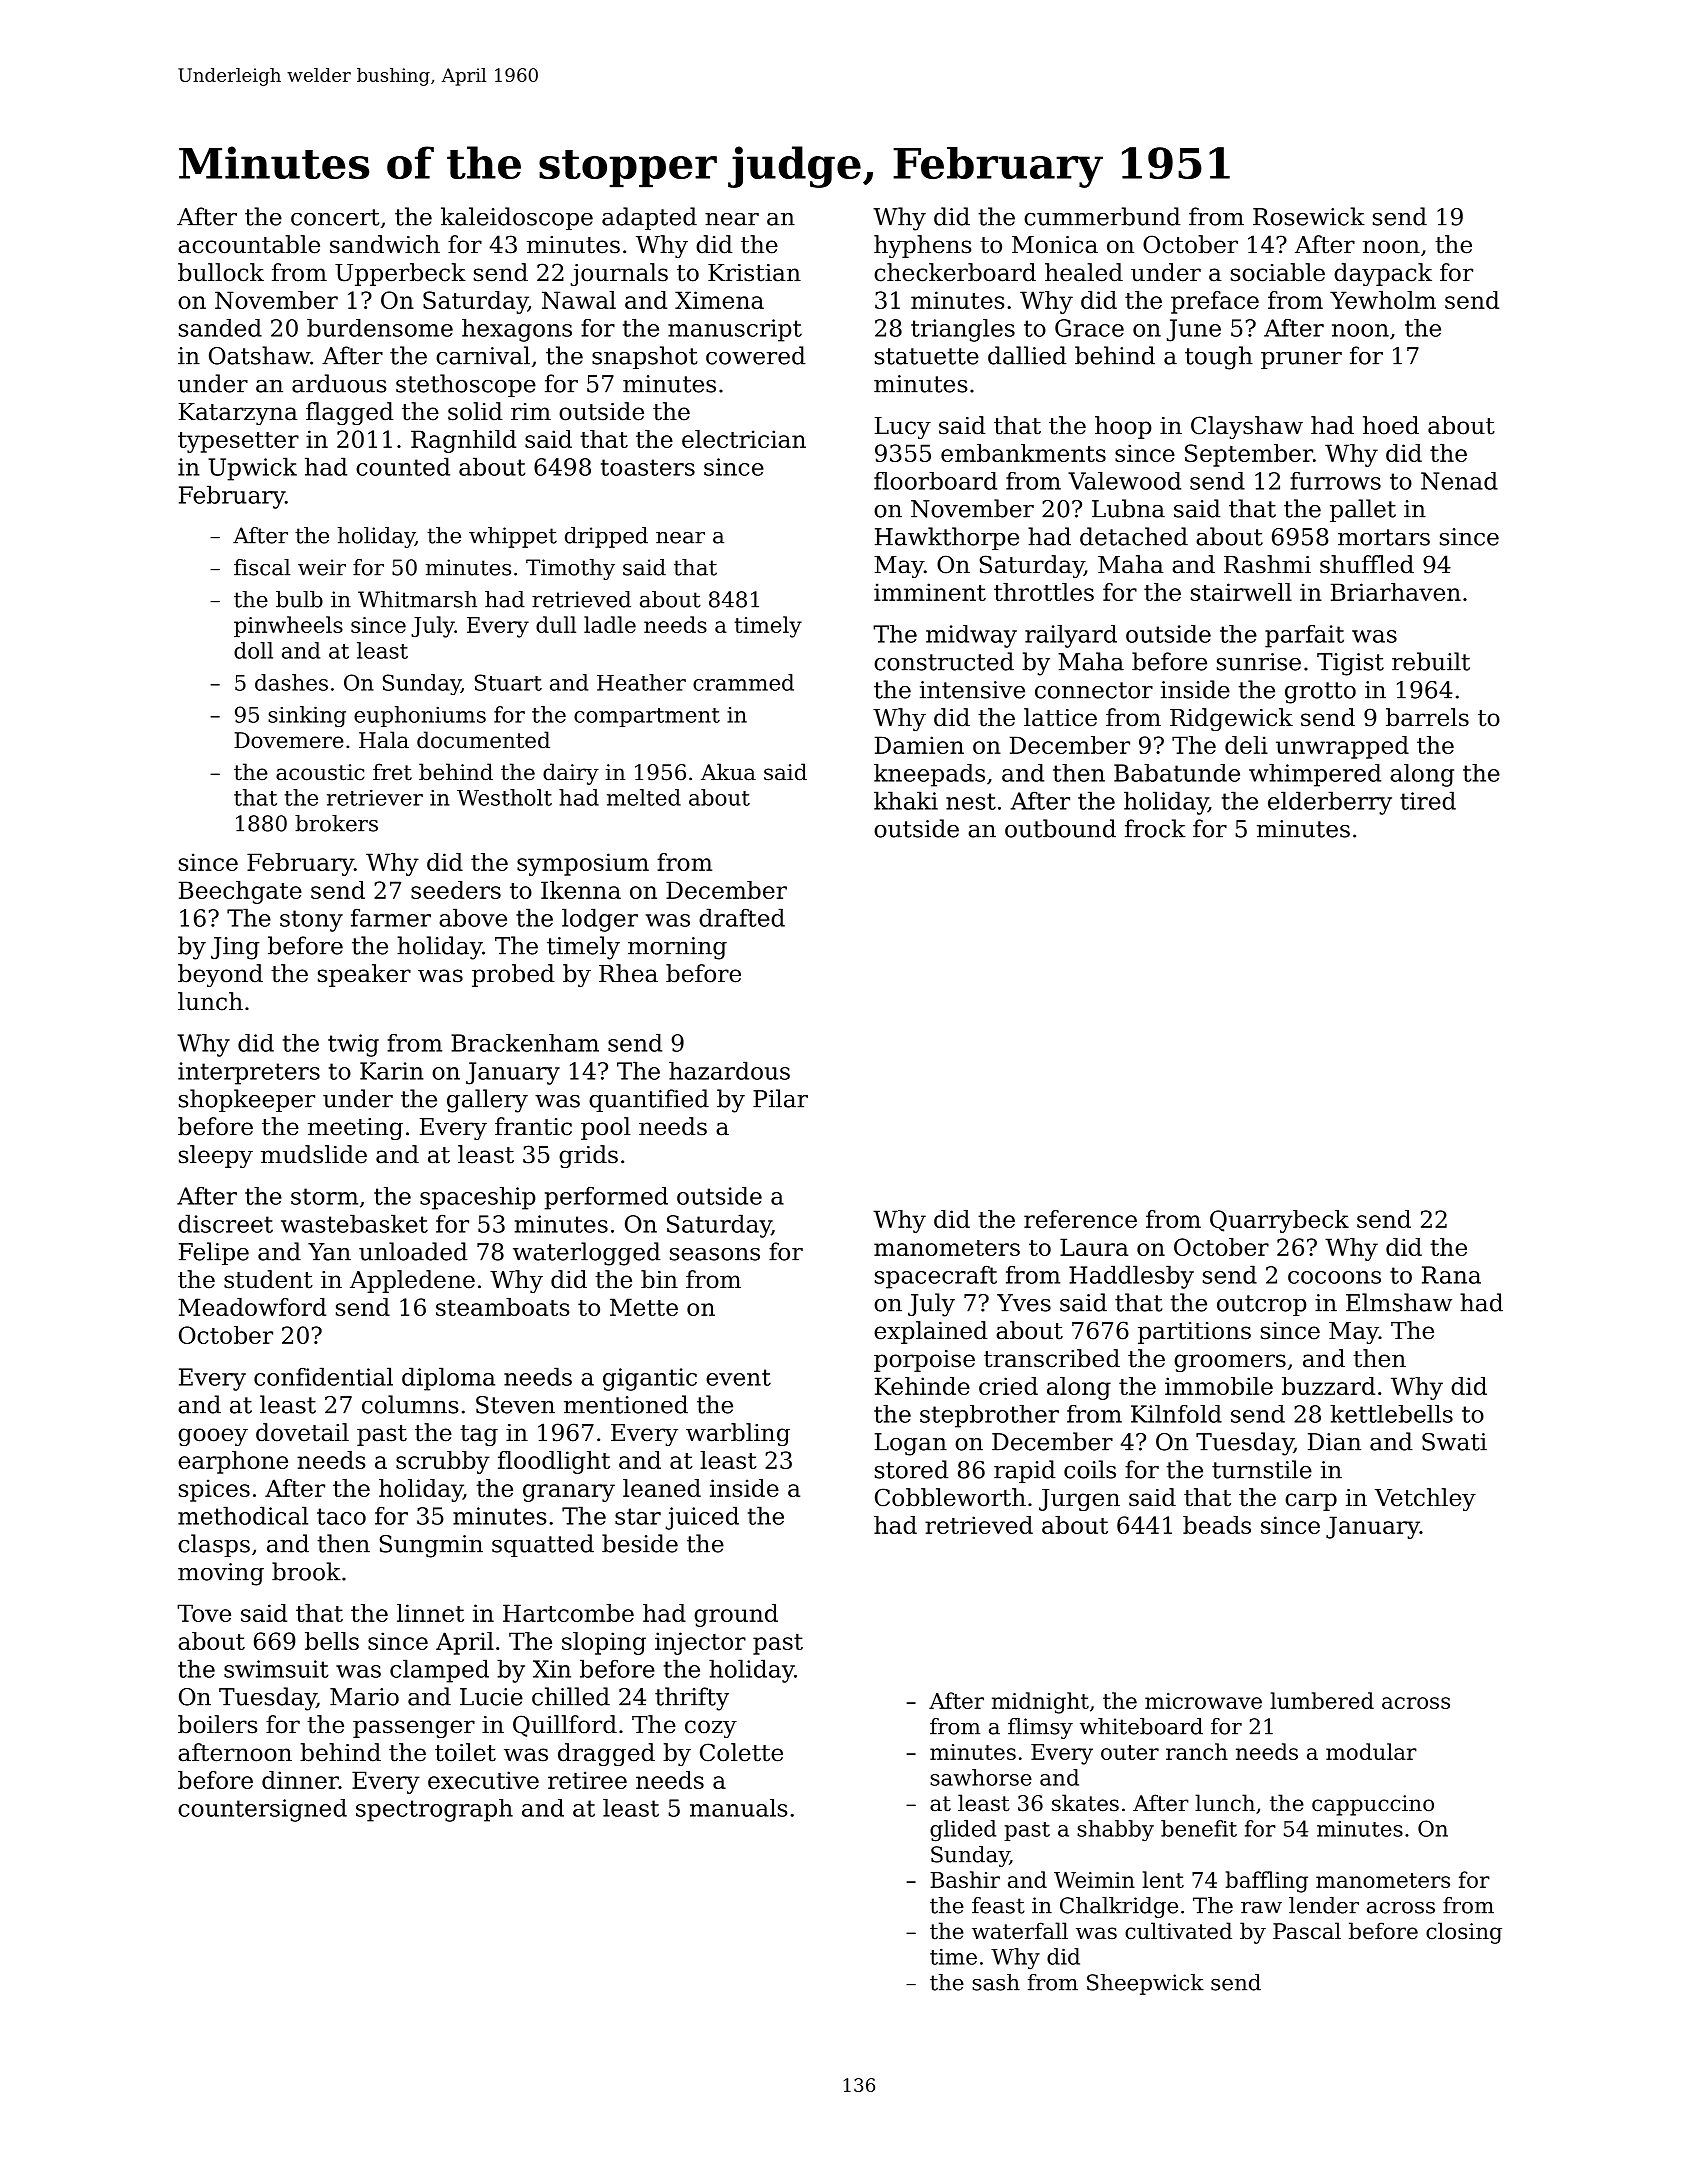 The width and height of the screenshot is (1683, 2178). What do you see at coordinates (1279, 1221) in the screenshot?
I see `Quarrybeck` at bounding box center [1279, 1221].
